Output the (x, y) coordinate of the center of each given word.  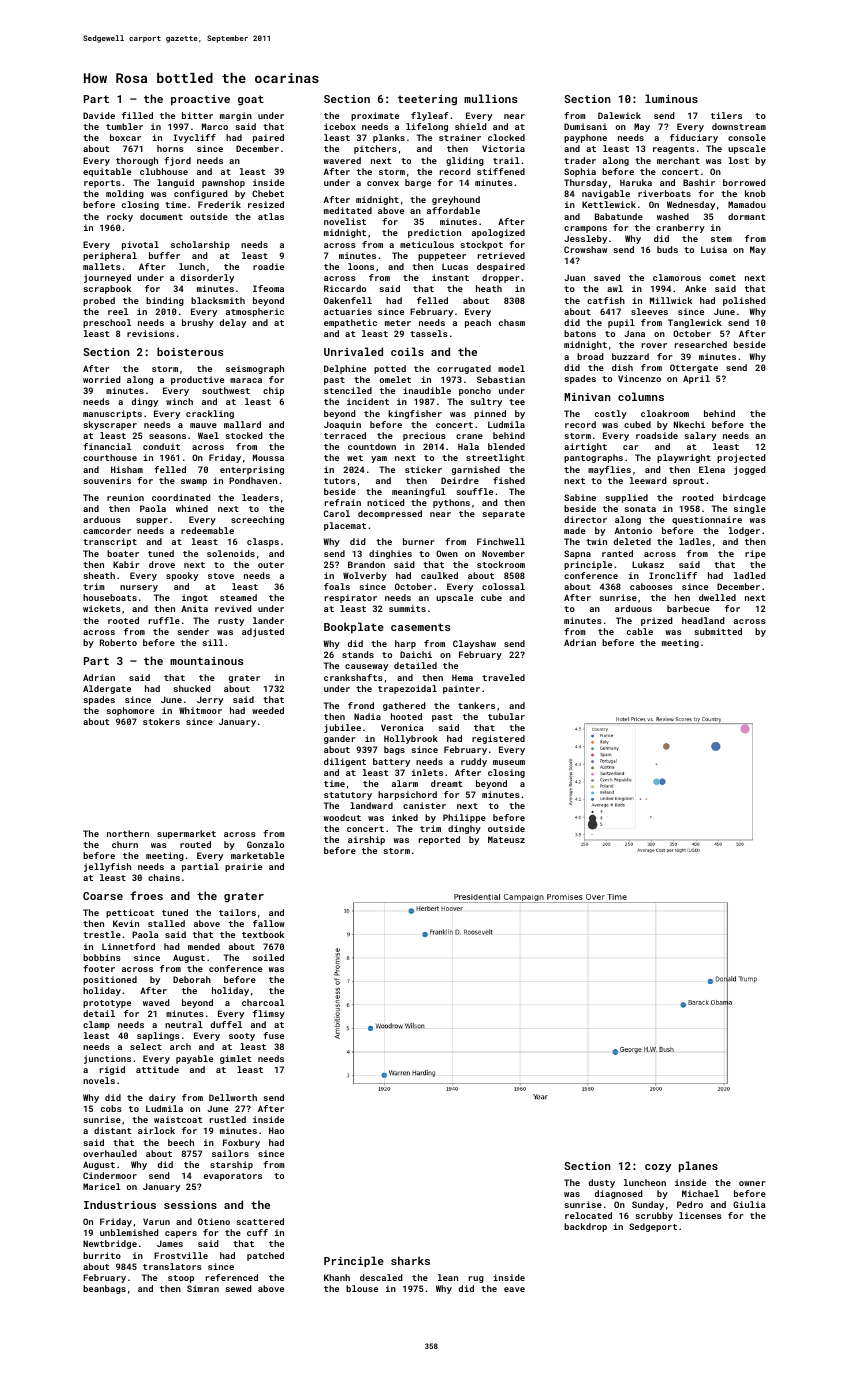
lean (448, 1277)
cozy (658, 1168)
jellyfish (107, 867)
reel (118, 311)
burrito (102, 1255)
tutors (340, 481)
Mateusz (506, 839)
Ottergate (694, 368)
